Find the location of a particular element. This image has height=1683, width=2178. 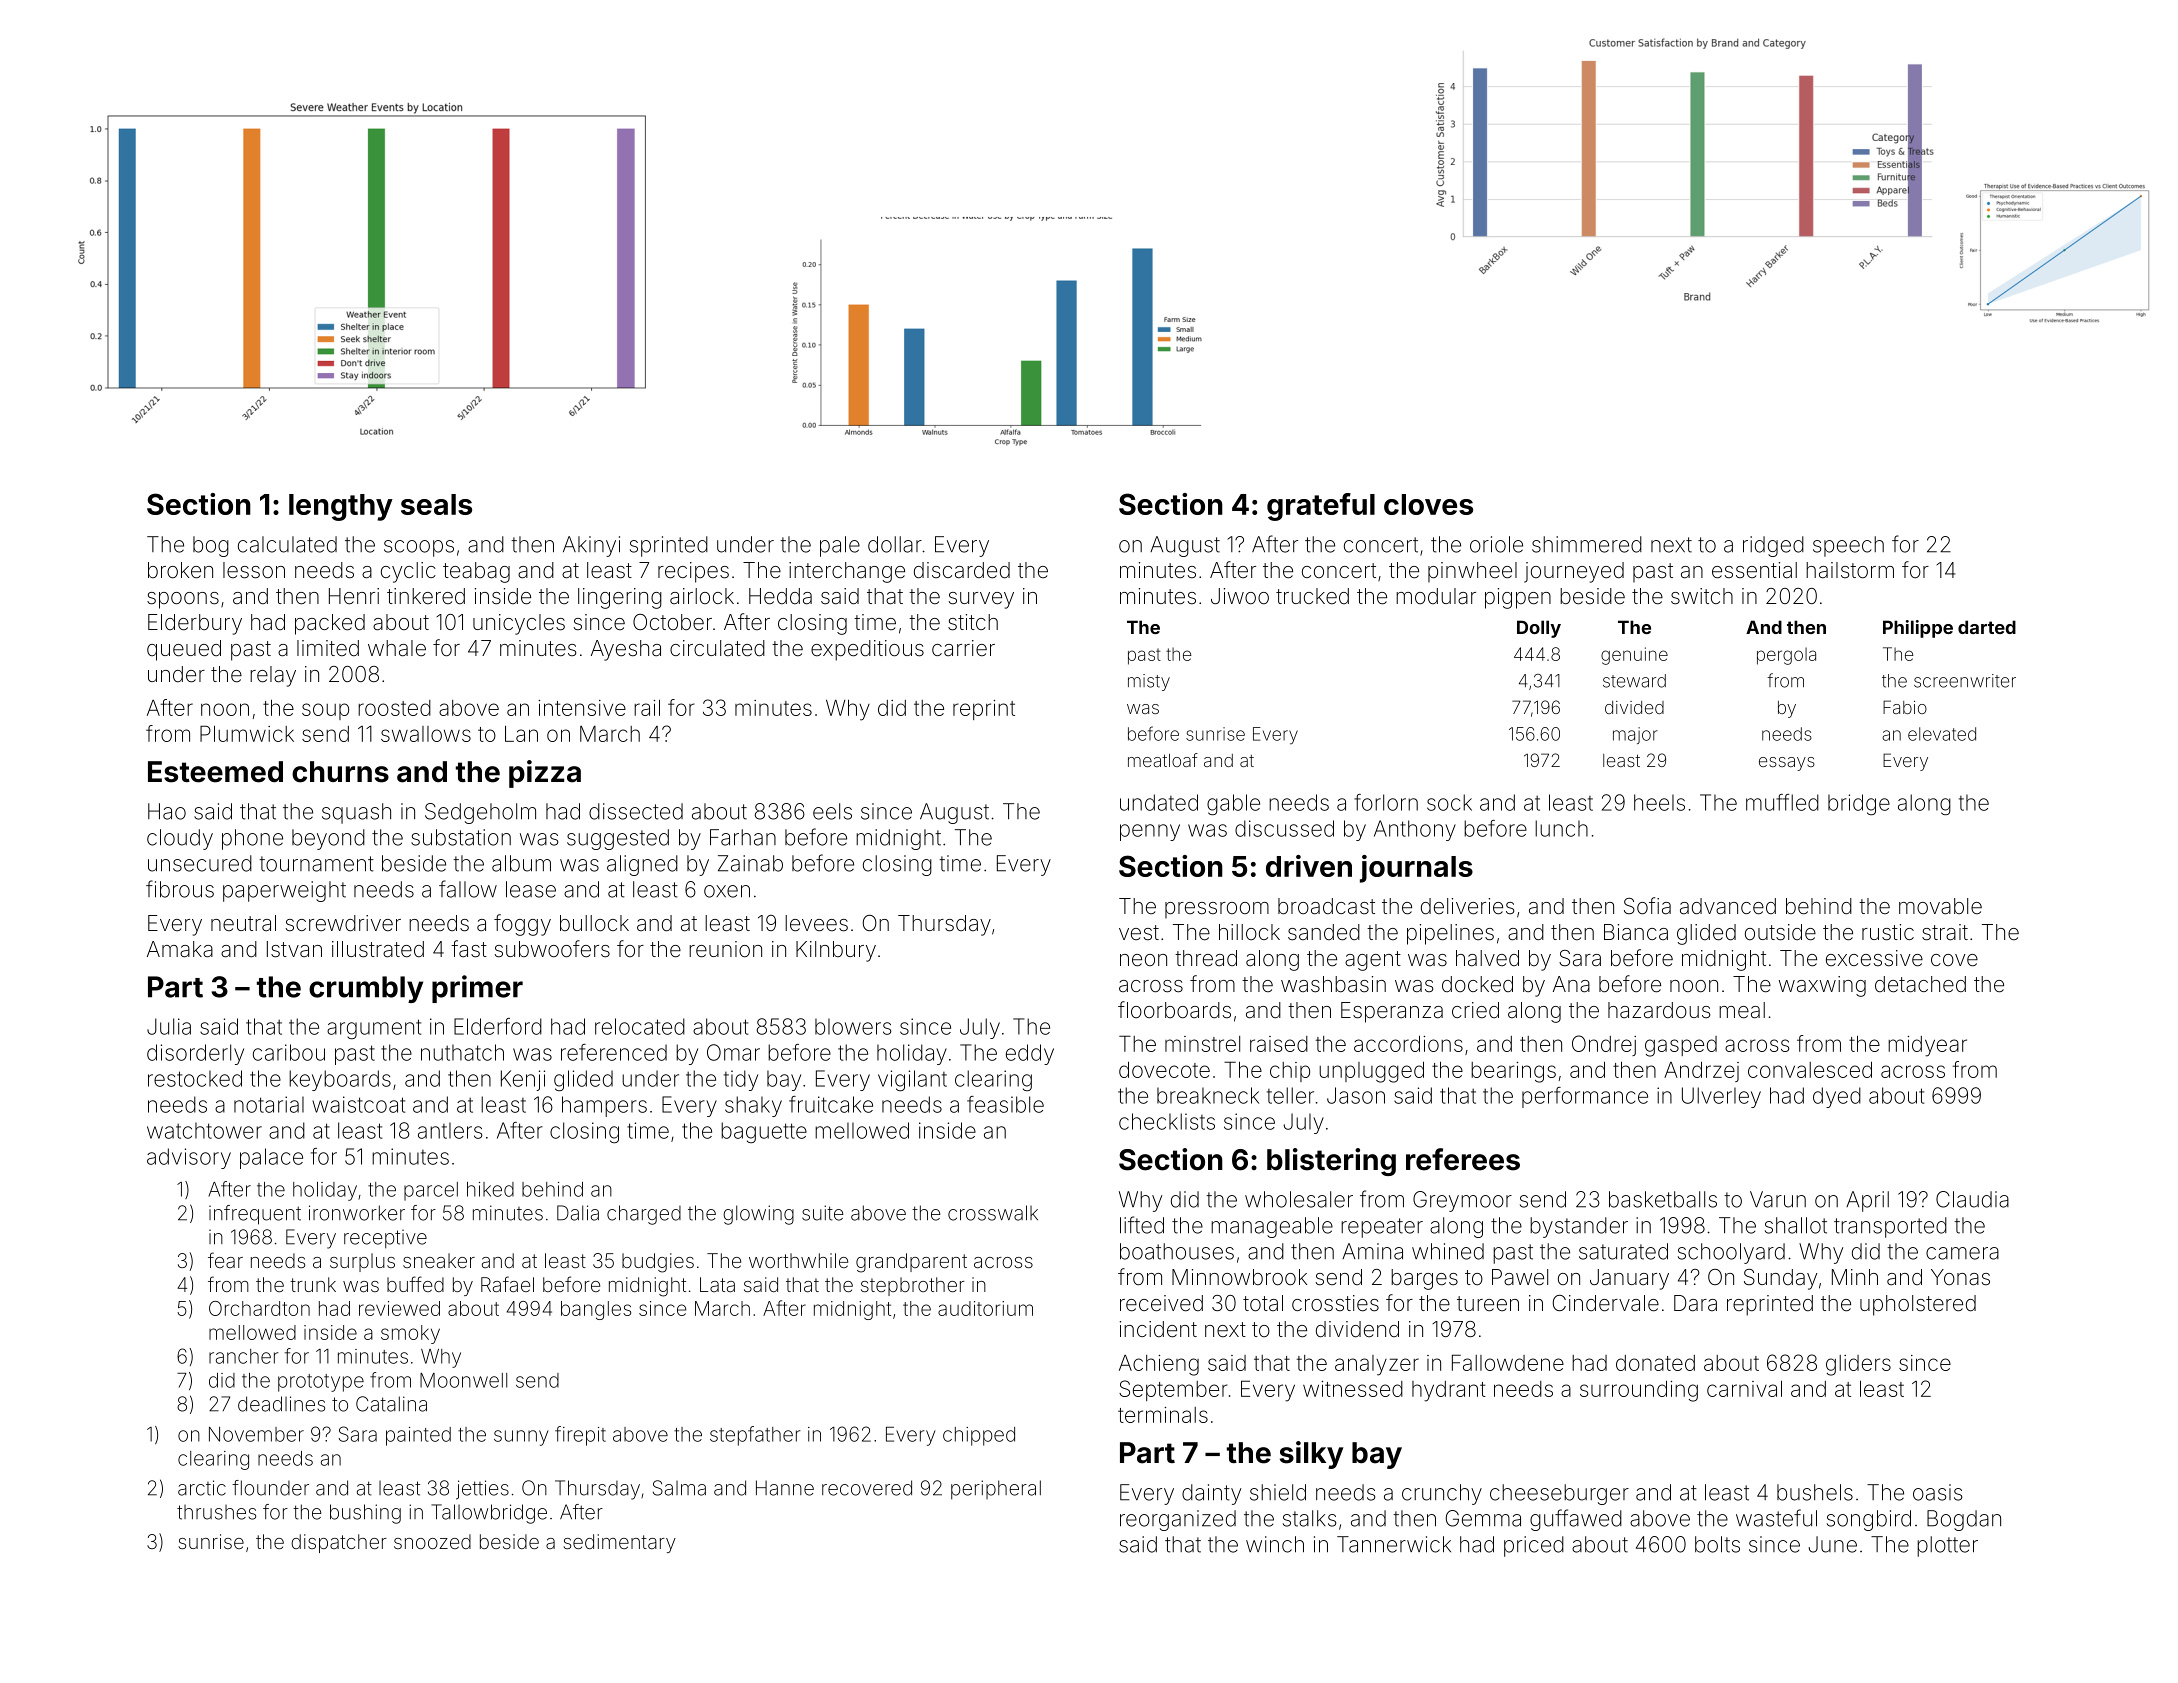

Henri is located at coordinates (354, 596).
